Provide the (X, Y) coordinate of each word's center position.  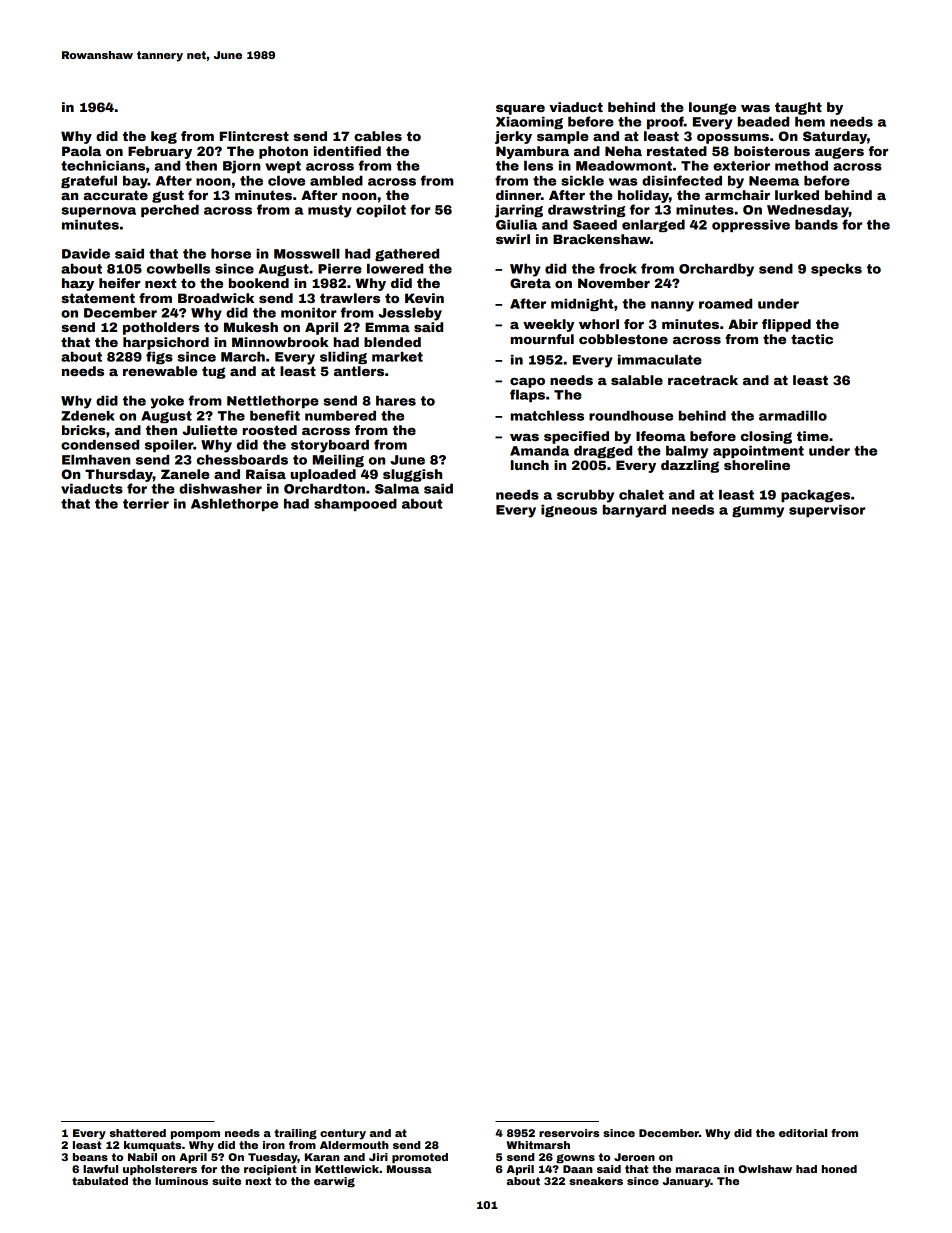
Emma (387, 327)
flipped (786, 325)
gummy (758, 512)
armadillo (793, 416)
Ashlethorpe (234, 505)
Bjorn (241, 167)
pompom (195, 1135)
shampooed (355, 505)
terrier (146, 504)
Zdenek (88, 416)
